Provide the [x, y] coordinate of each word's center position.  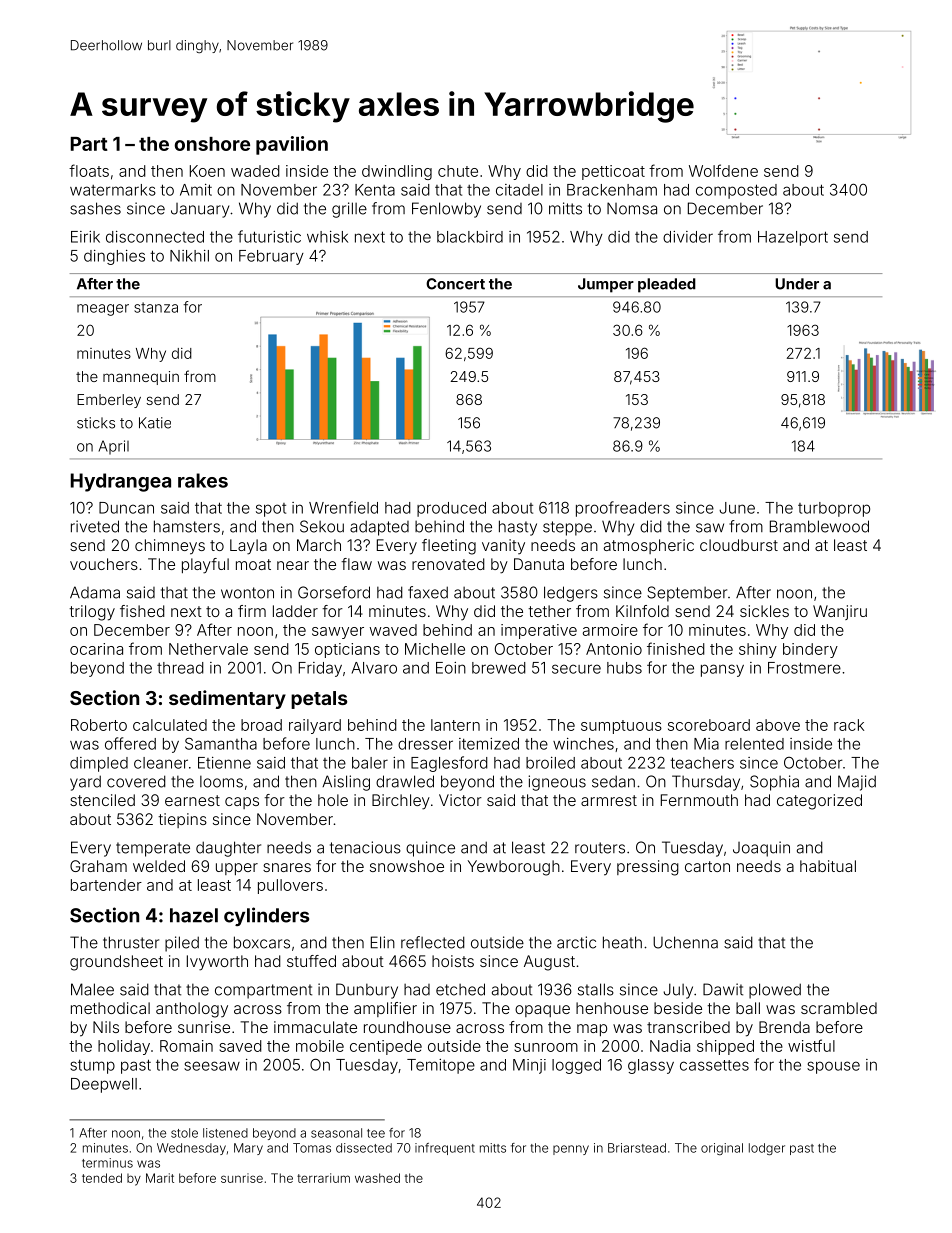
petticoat [613, 172]
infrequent [445, 1149]
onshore [212, 144]
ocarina [96, 649]
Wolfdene [723, 170]
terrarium [323, 1178]
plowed [775, 991]
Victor [460, 800]
